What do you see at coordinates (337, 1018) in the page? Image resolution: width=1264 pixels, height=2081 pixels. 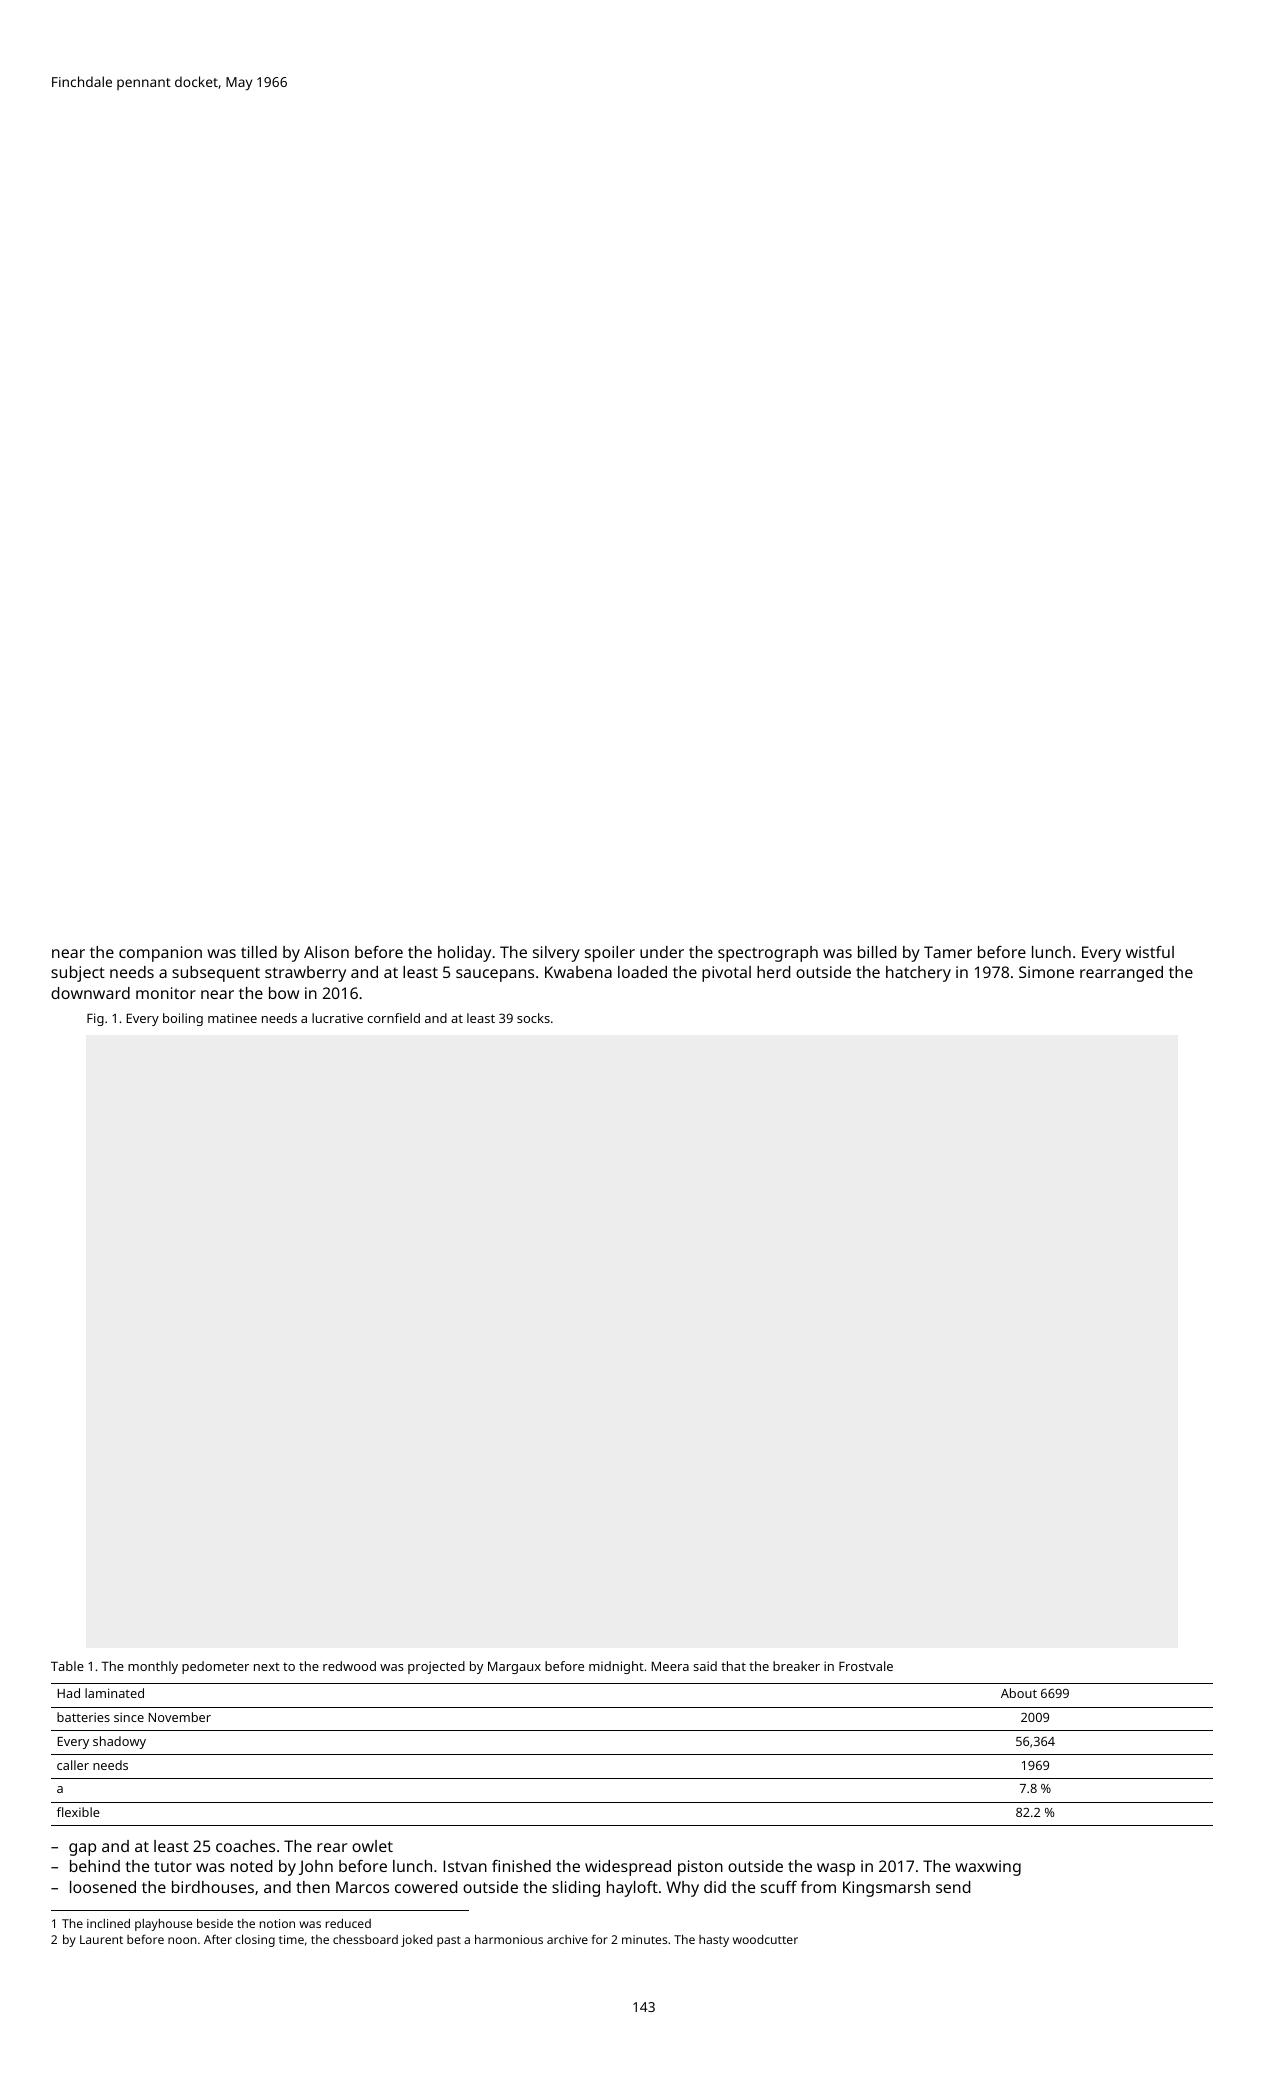 I see `lucrative` at bounding box center [337, 1018].
